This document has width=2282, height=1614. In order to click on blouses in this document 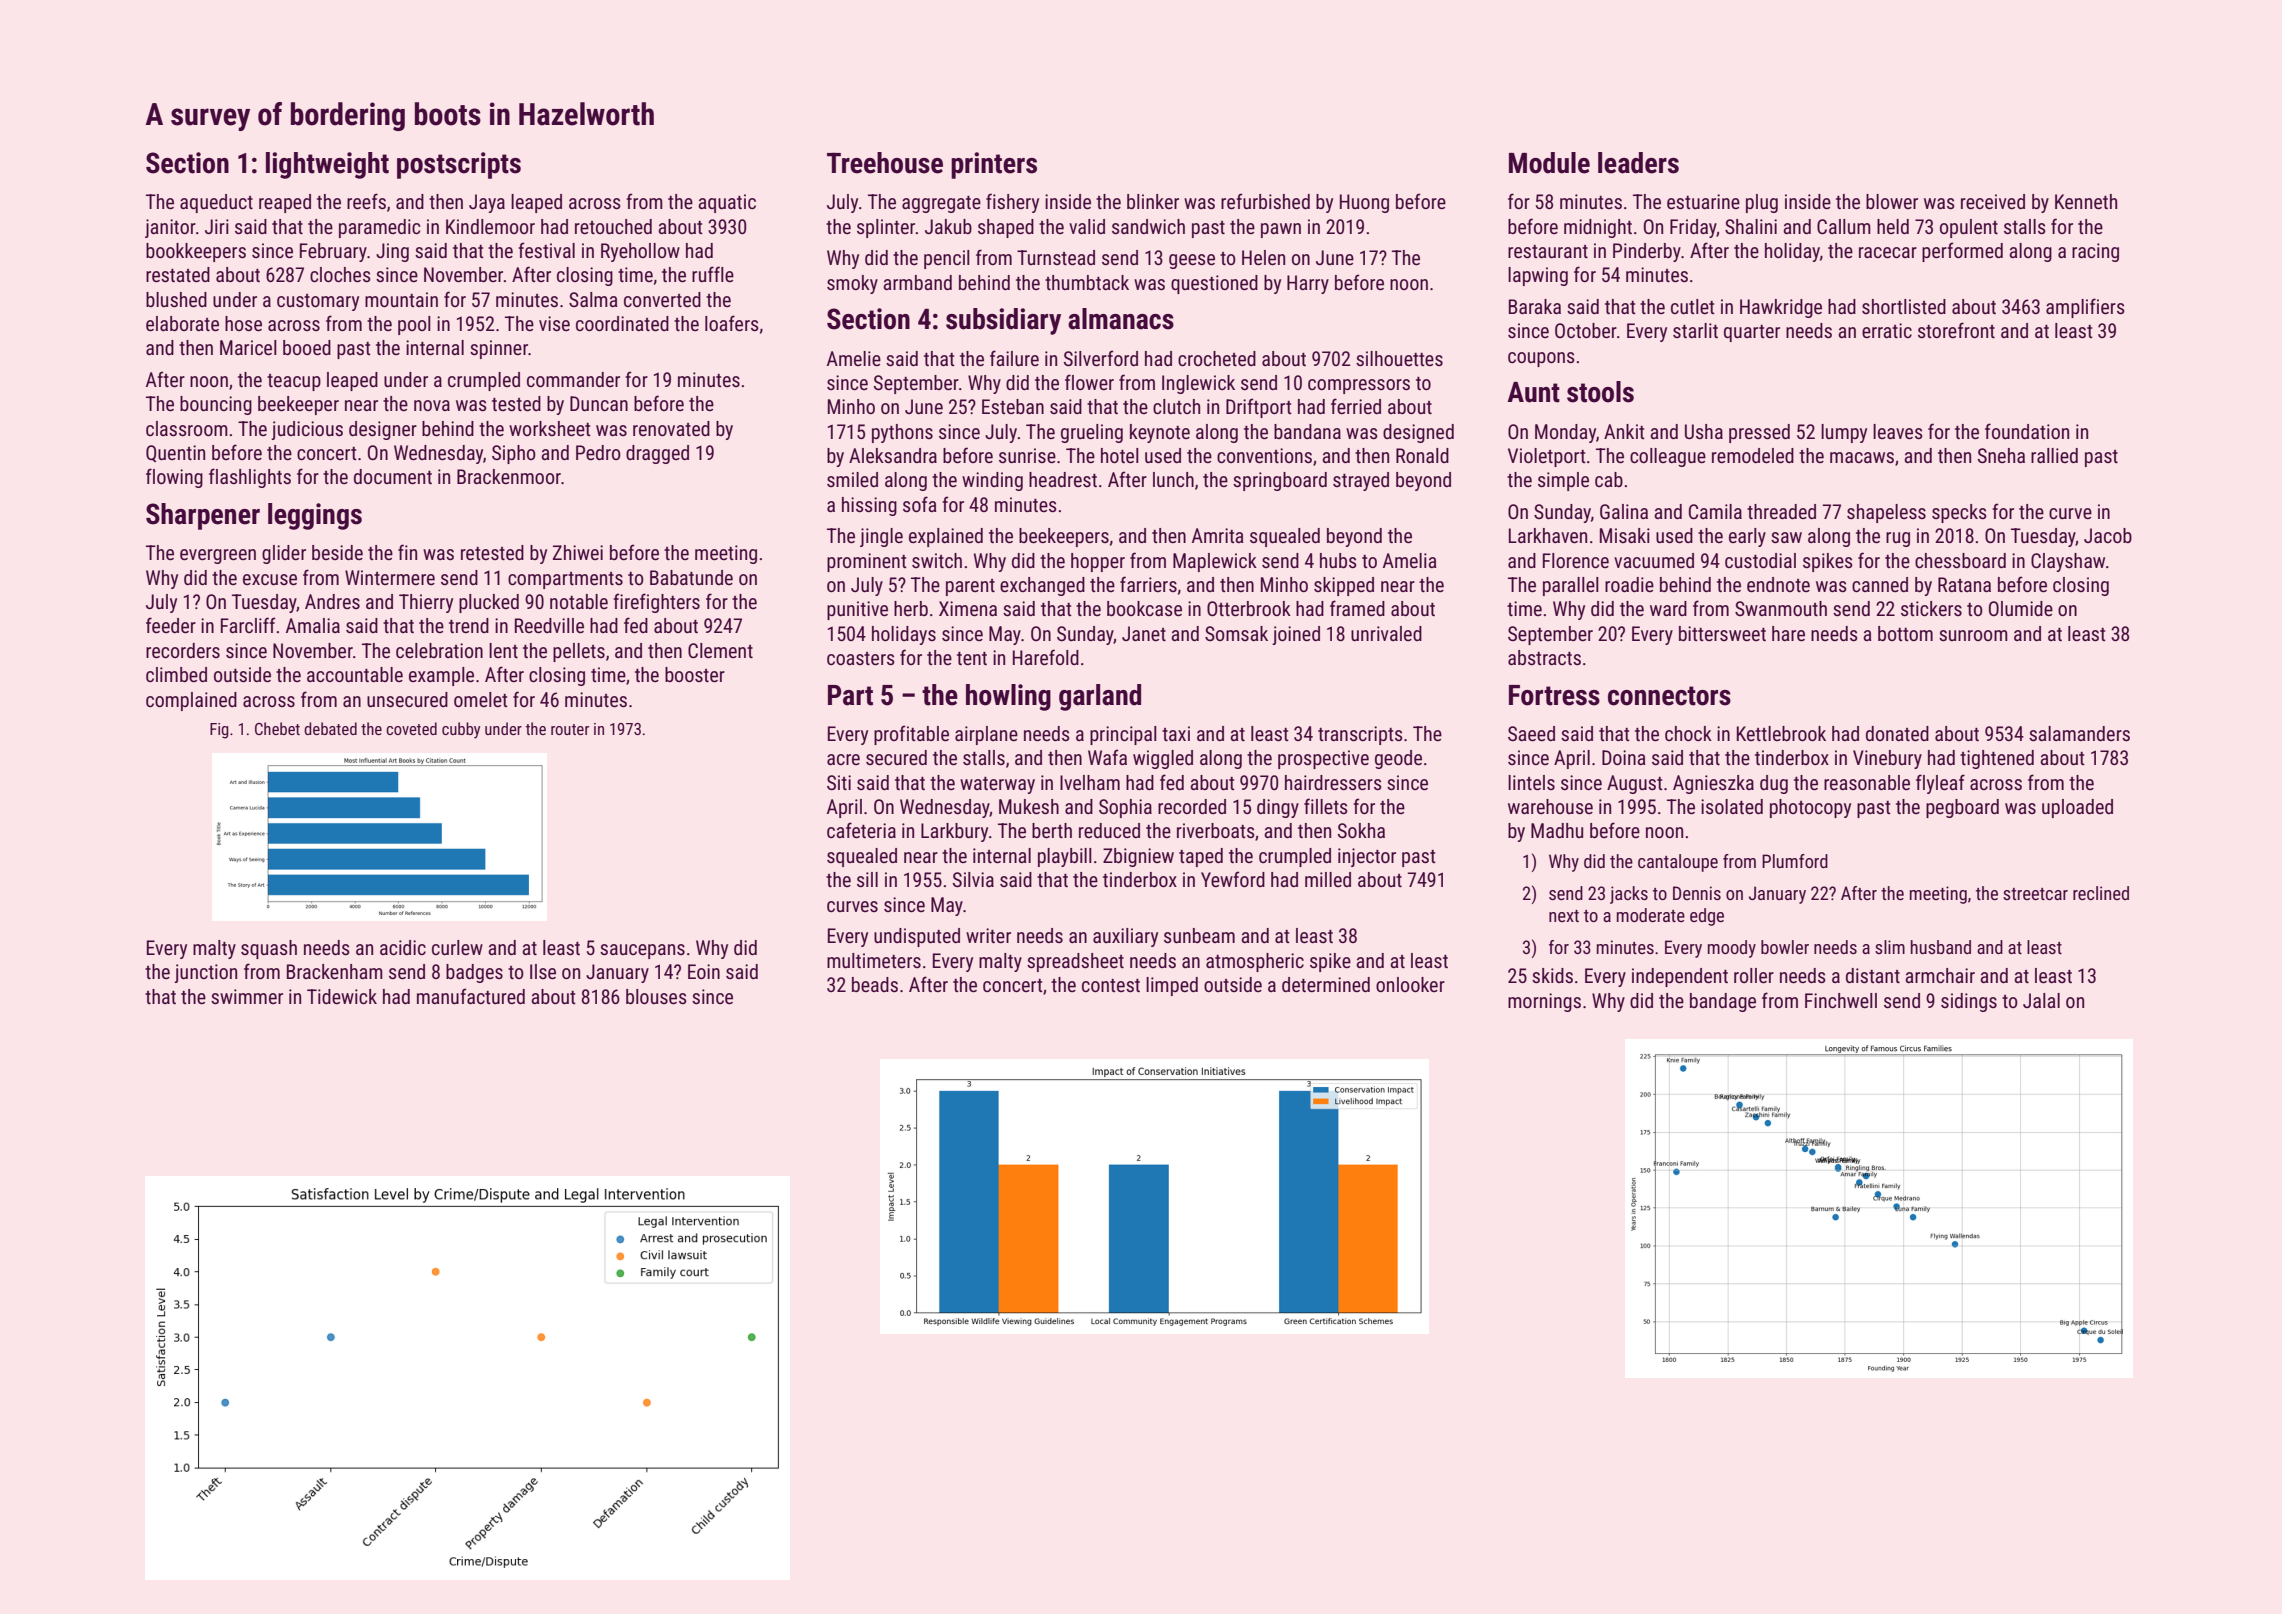, I will do `click(656, 996)`.
